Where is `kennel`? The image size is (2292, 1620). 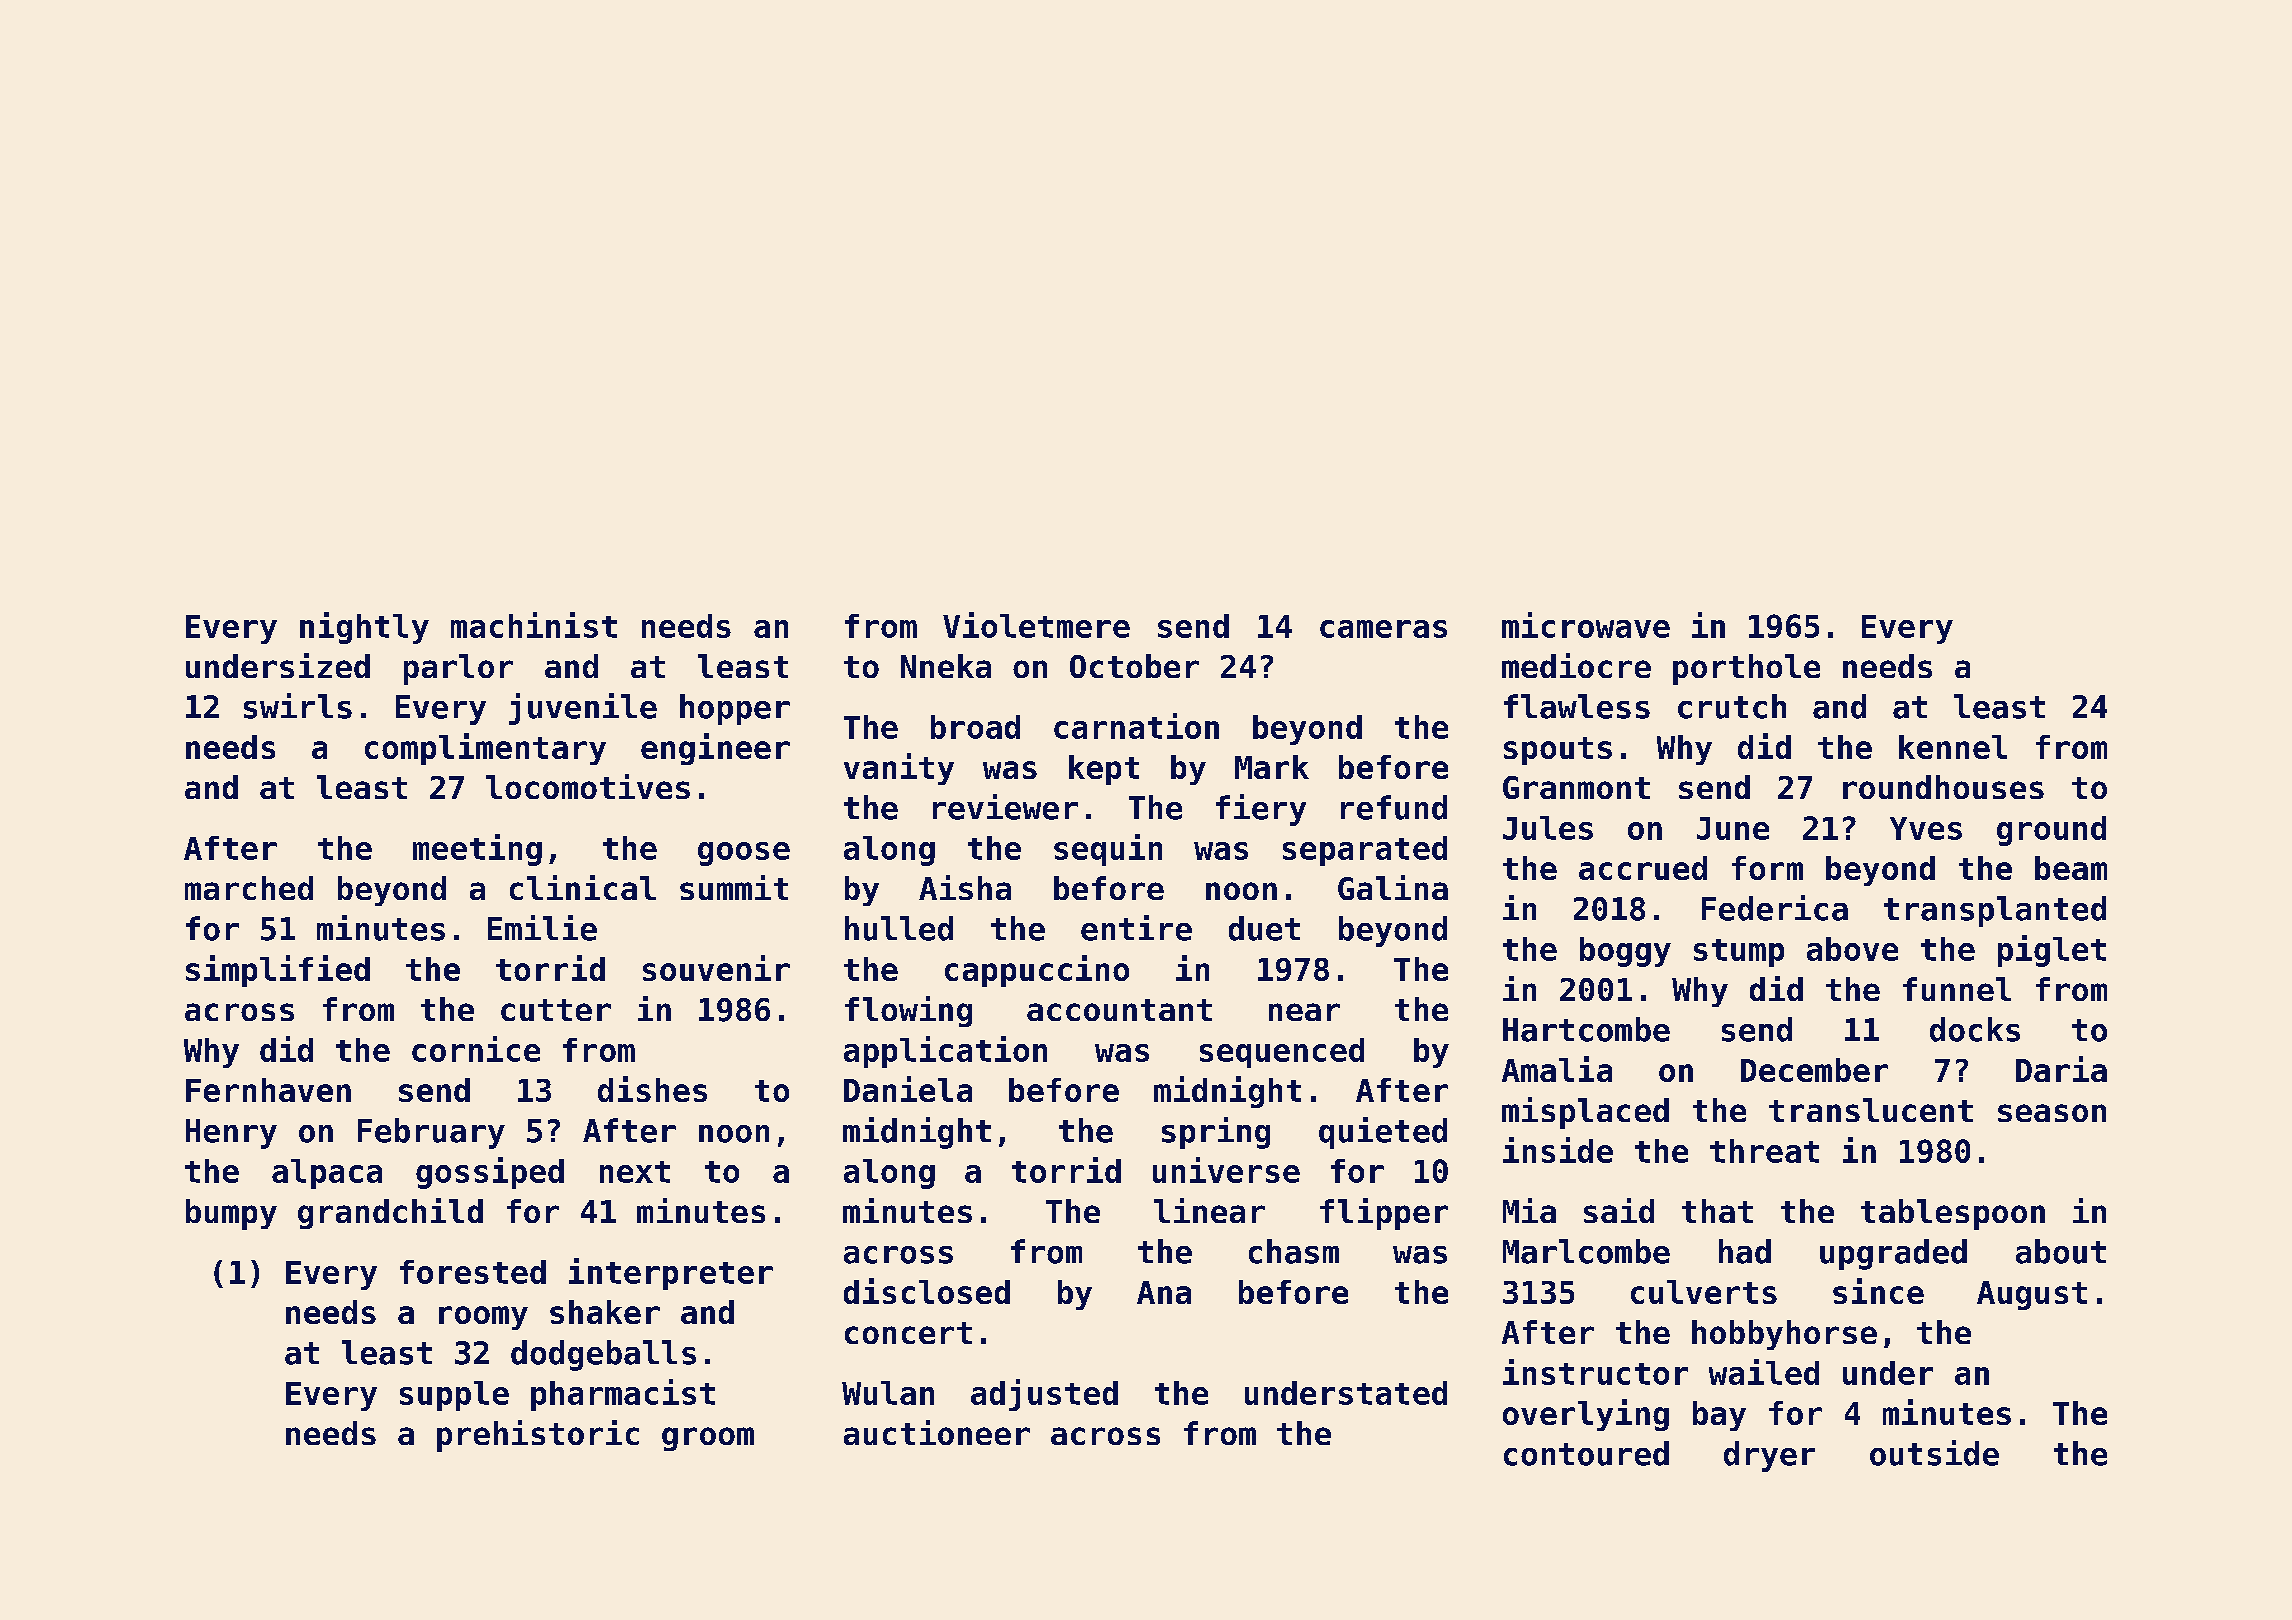
kennel is located at coordinates (1953, 747).
